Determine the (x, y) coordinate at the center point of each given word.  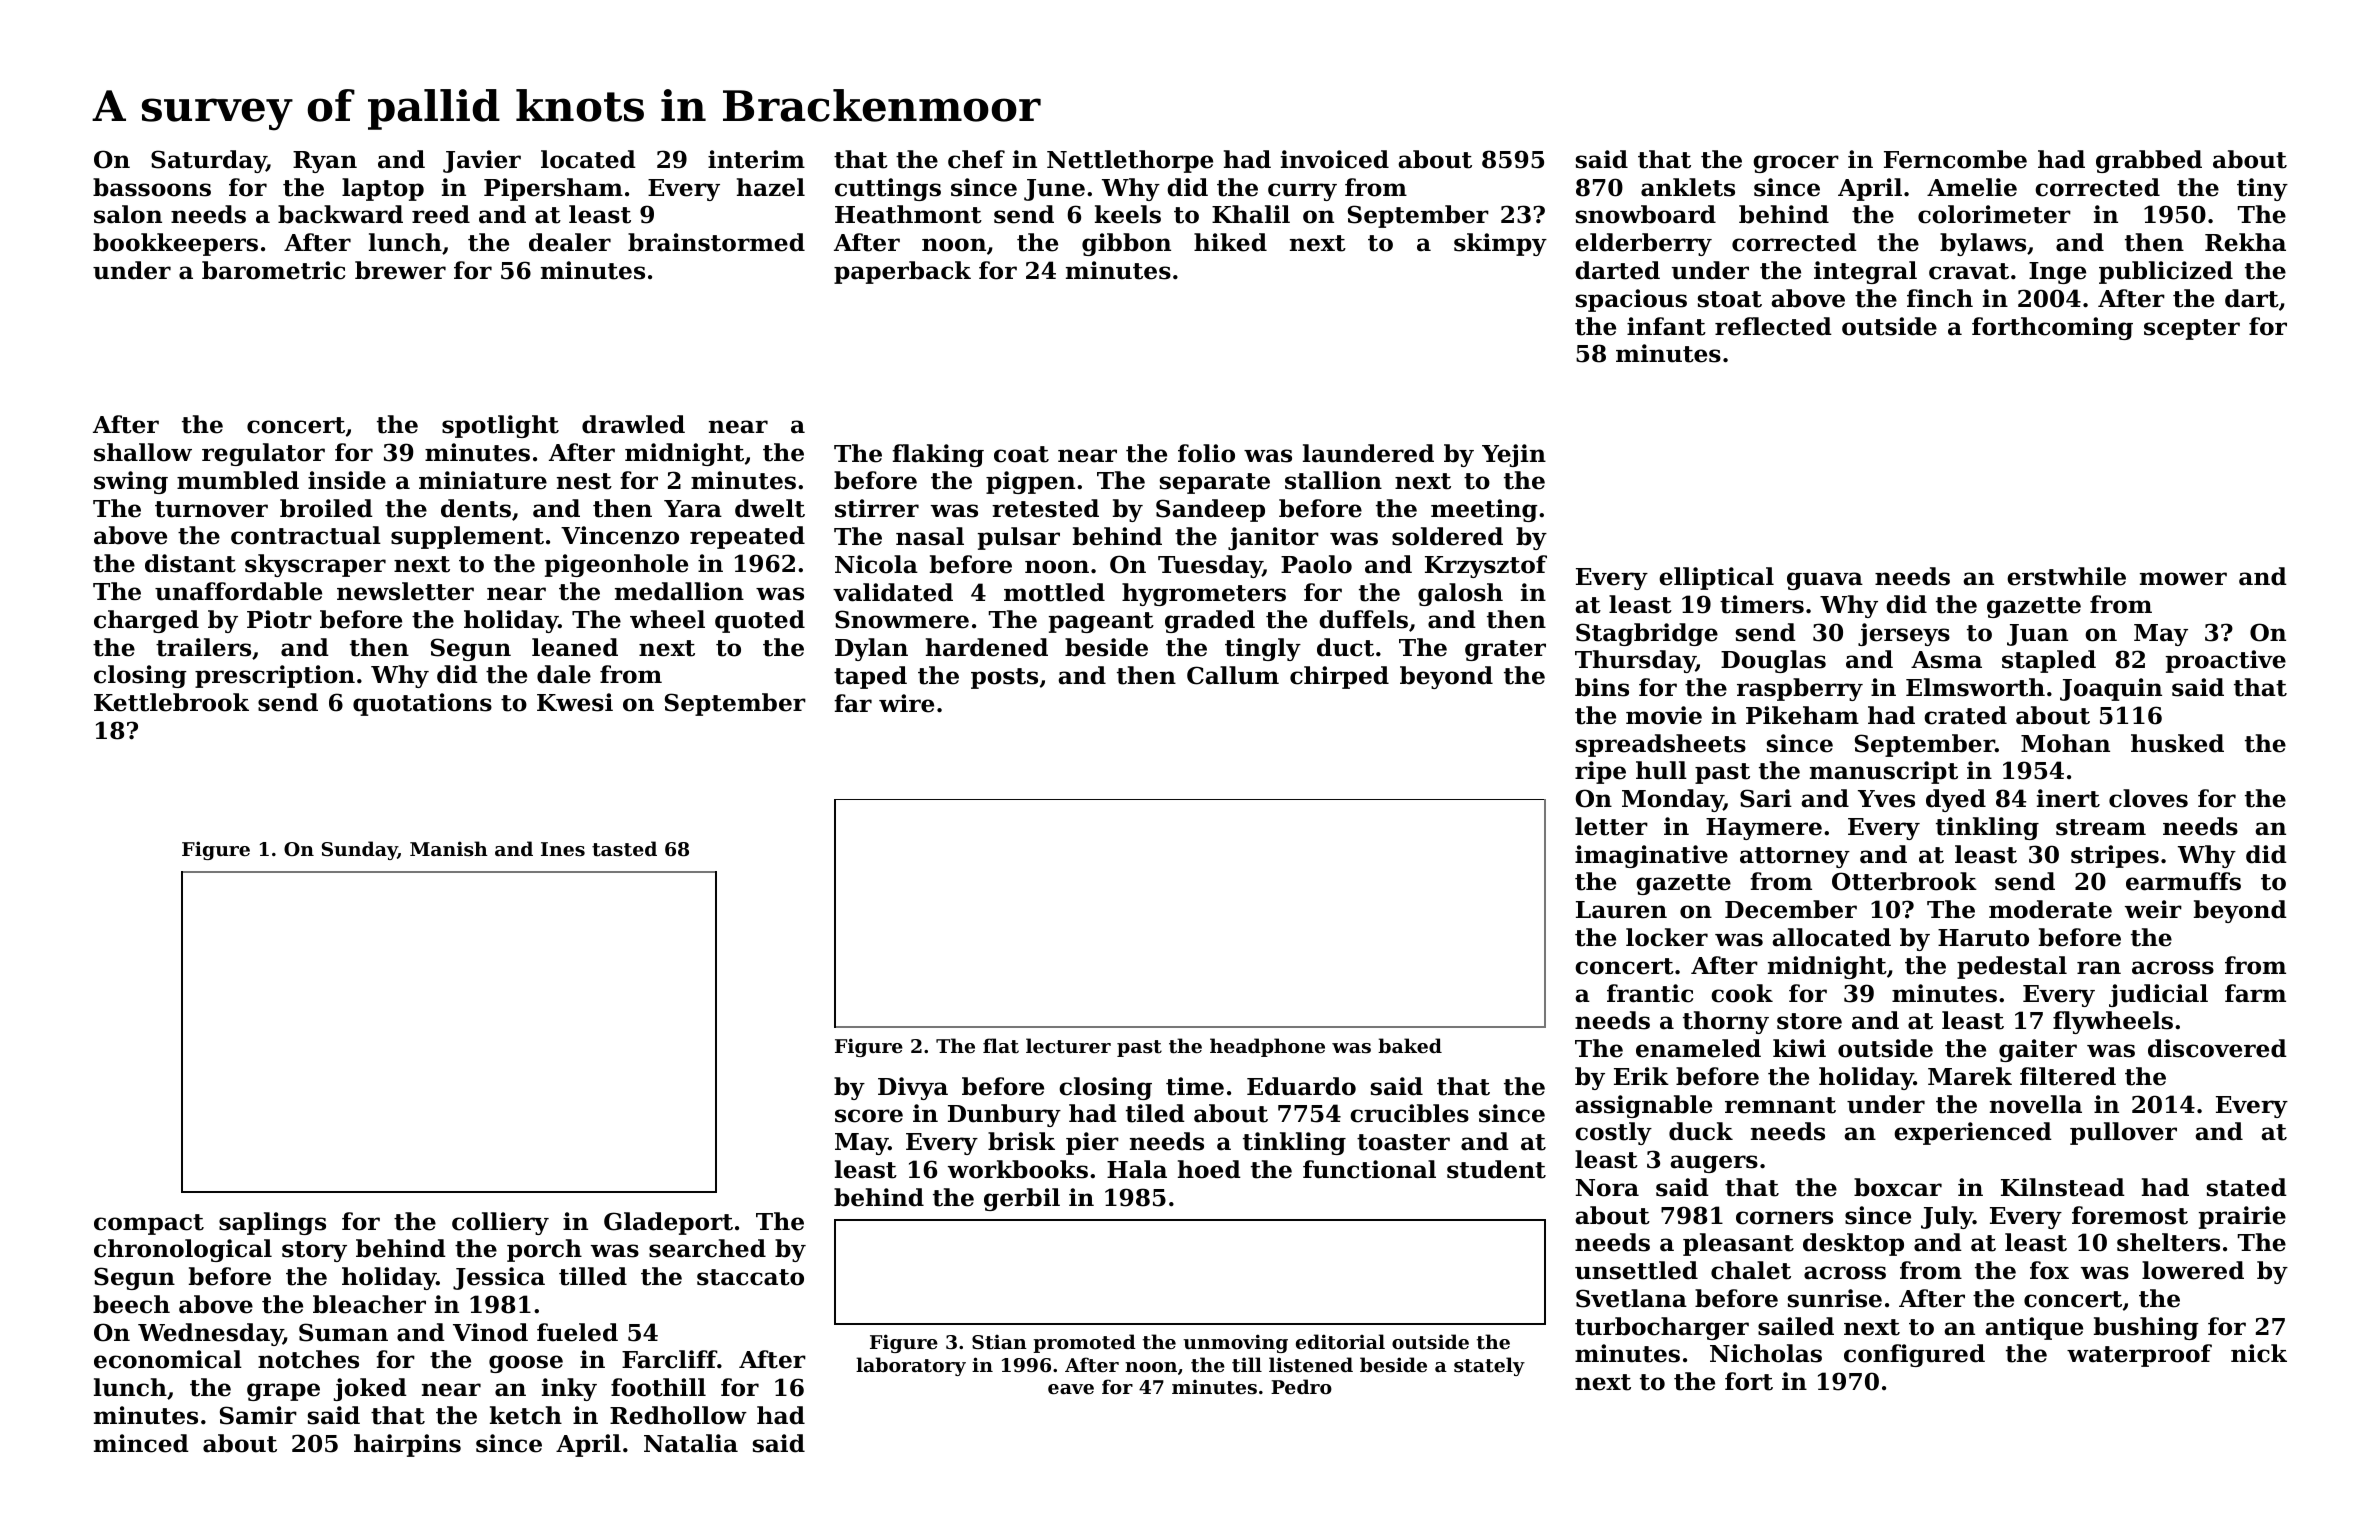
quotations (422, 704)
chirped (1339, 677)
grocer (1796, 164)
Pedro (1301, 1386)
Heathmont (908, 214)
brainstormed (716, 242)
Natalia (691, 1443)
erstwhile (2066, 576)
